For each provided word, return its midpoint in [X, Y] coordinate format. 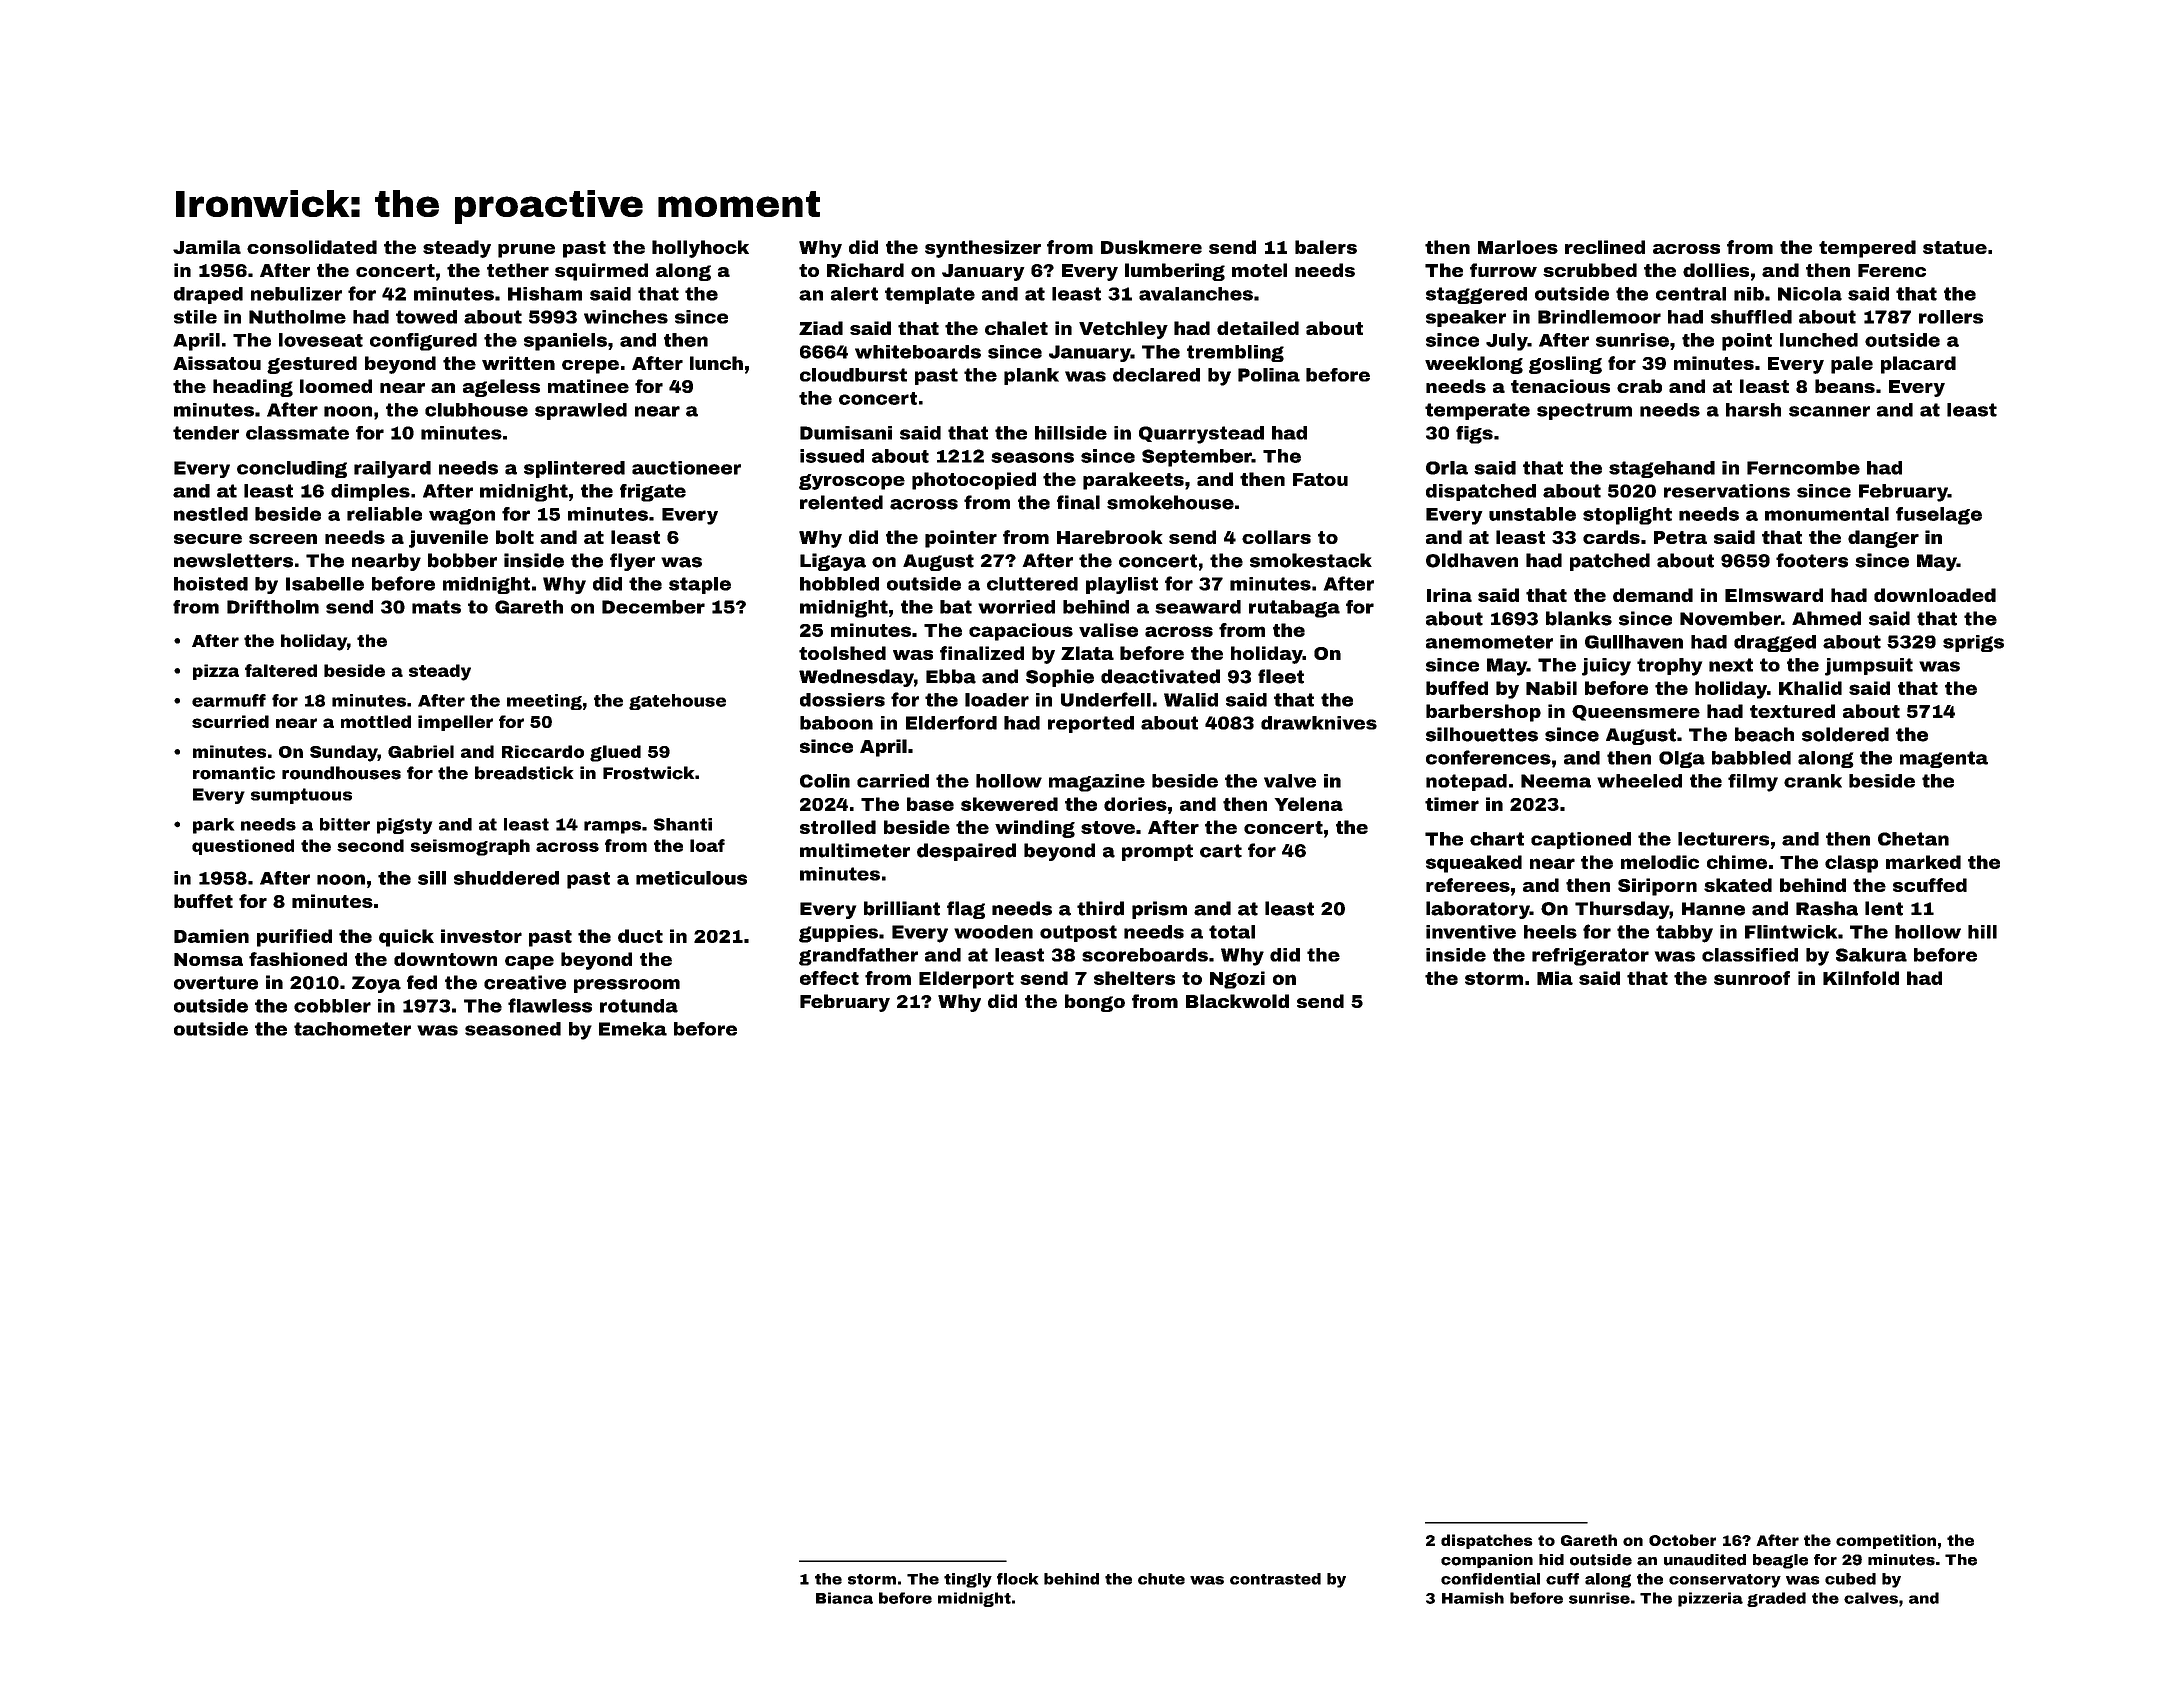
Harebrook [1110, 537]
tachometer [352, 1029]
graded [1776, 1599]
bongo [1095, 1003]
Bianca [844, 1598]
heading [253, 388]
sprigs [1973, 643]
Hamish [1473, 1598]
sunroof [1752, 978]
